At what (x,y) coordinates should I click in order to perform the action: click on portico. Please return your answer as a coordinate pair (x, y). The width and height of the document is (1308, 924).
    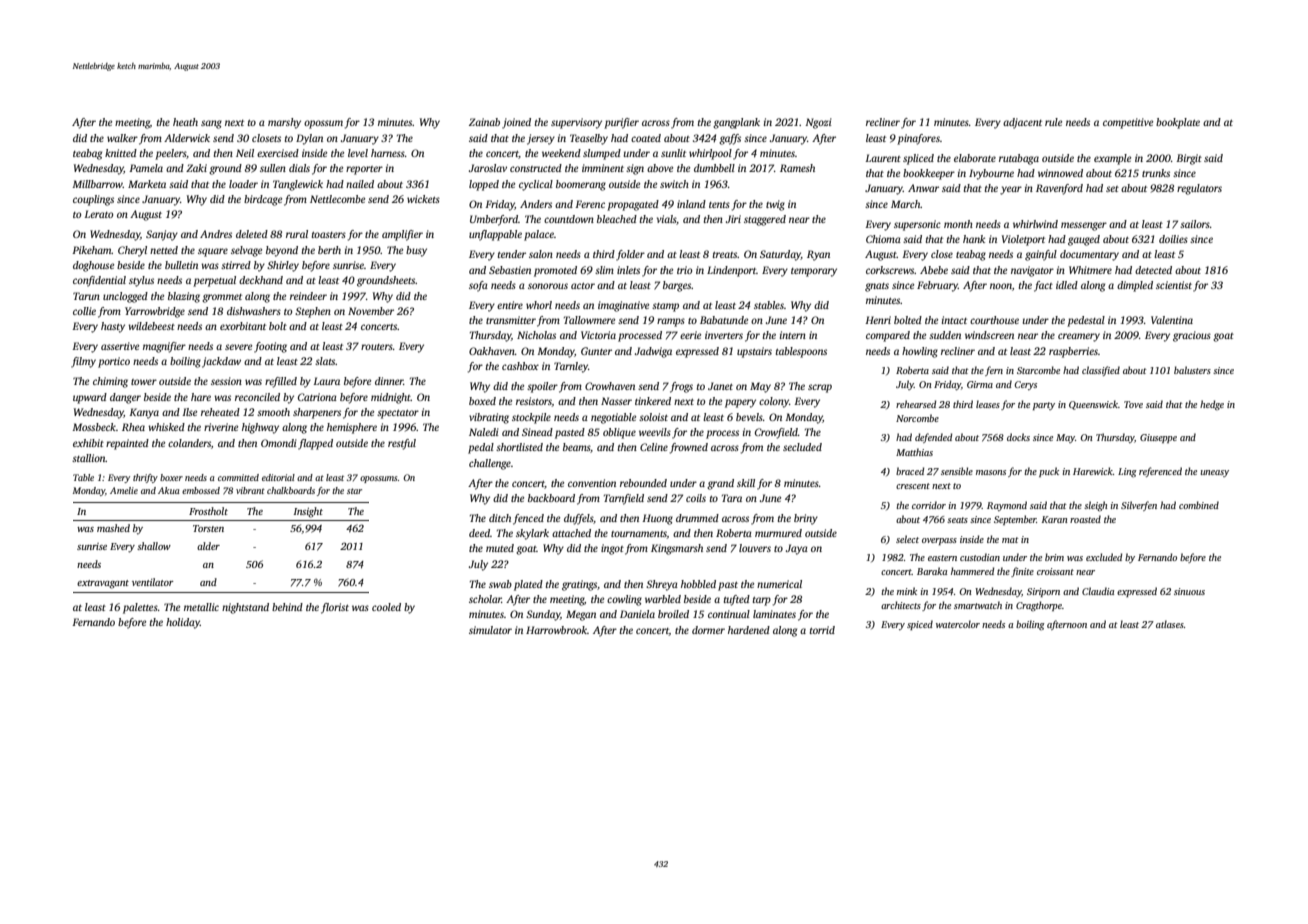
    Looking at the image, I should click on (114, 362).
